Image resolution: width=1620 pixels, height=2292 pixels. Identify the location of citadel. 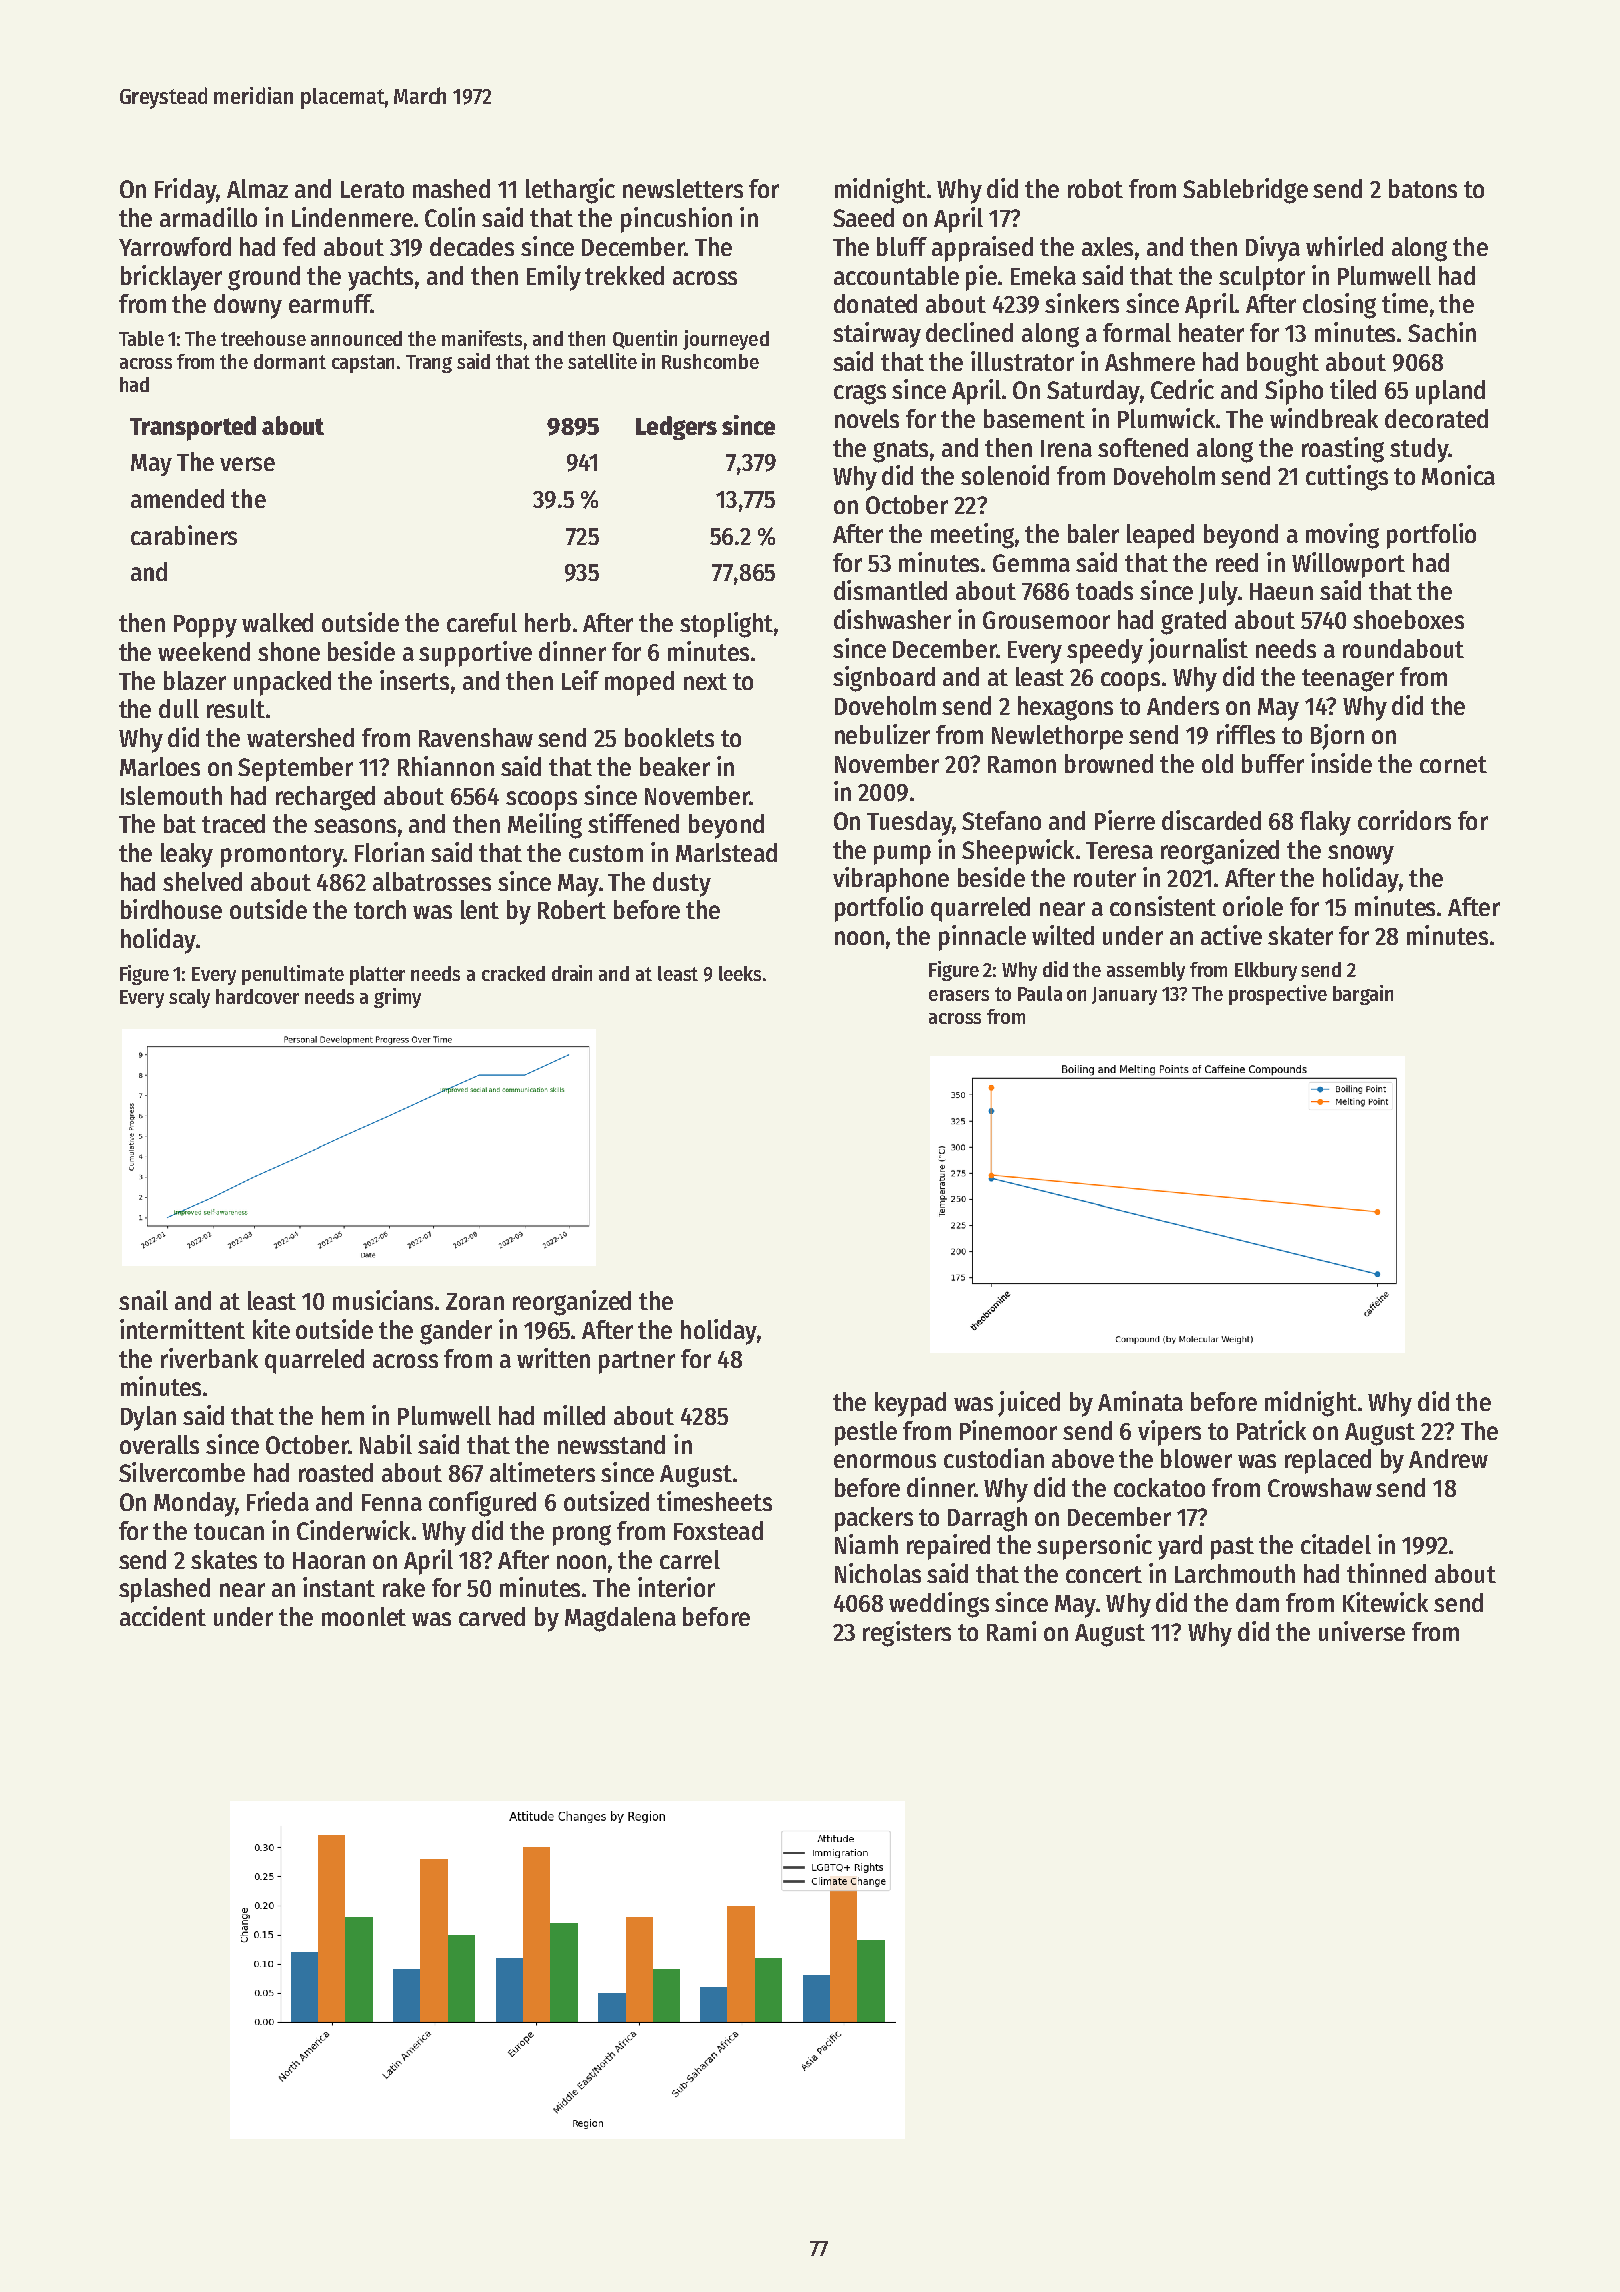
(1336, 1544).
